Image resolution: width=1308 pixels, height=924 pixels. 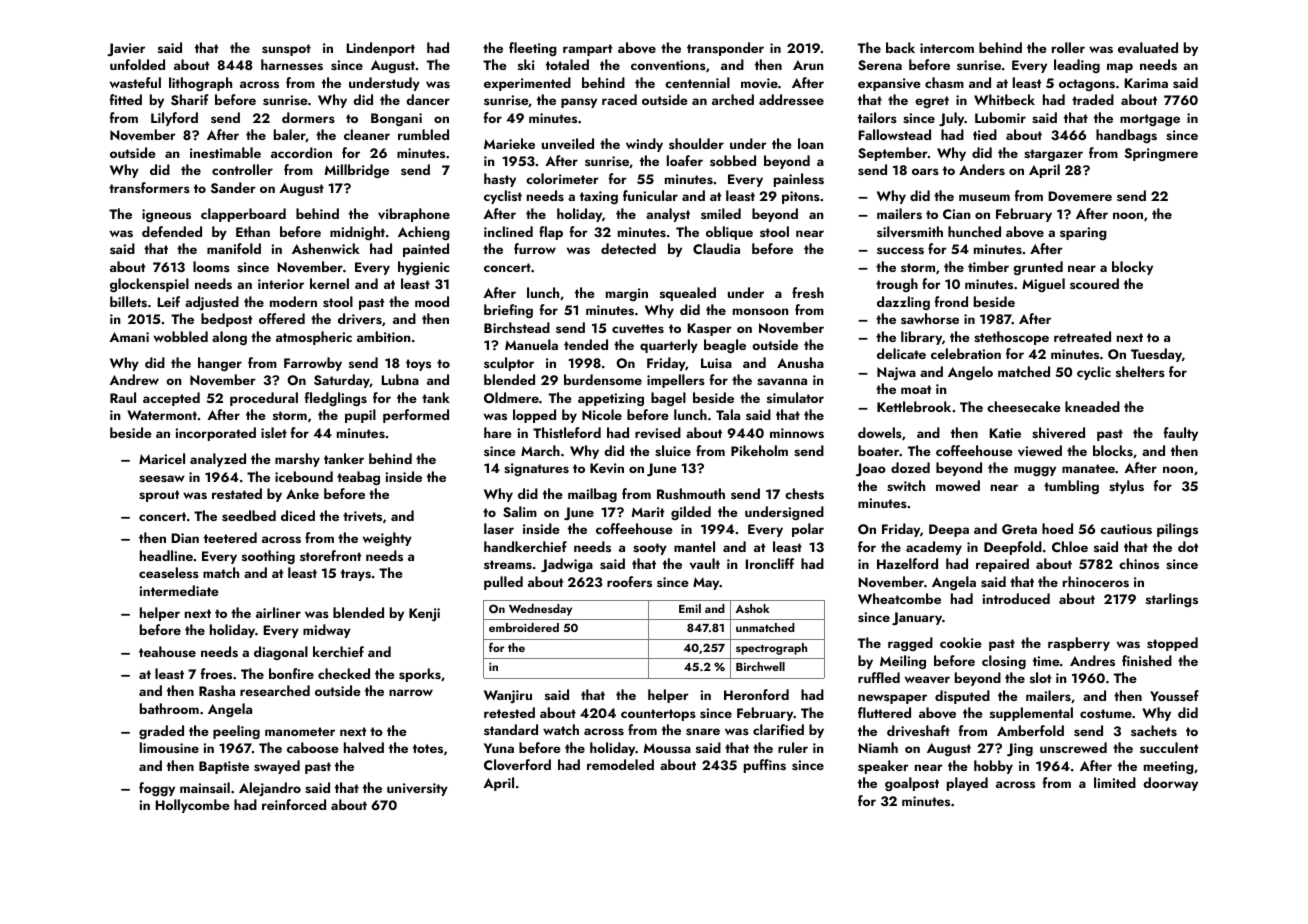 What do you see at coordinates (1146, 83) in the page?
I see `Karima` at bounding box center [1146, 83].
